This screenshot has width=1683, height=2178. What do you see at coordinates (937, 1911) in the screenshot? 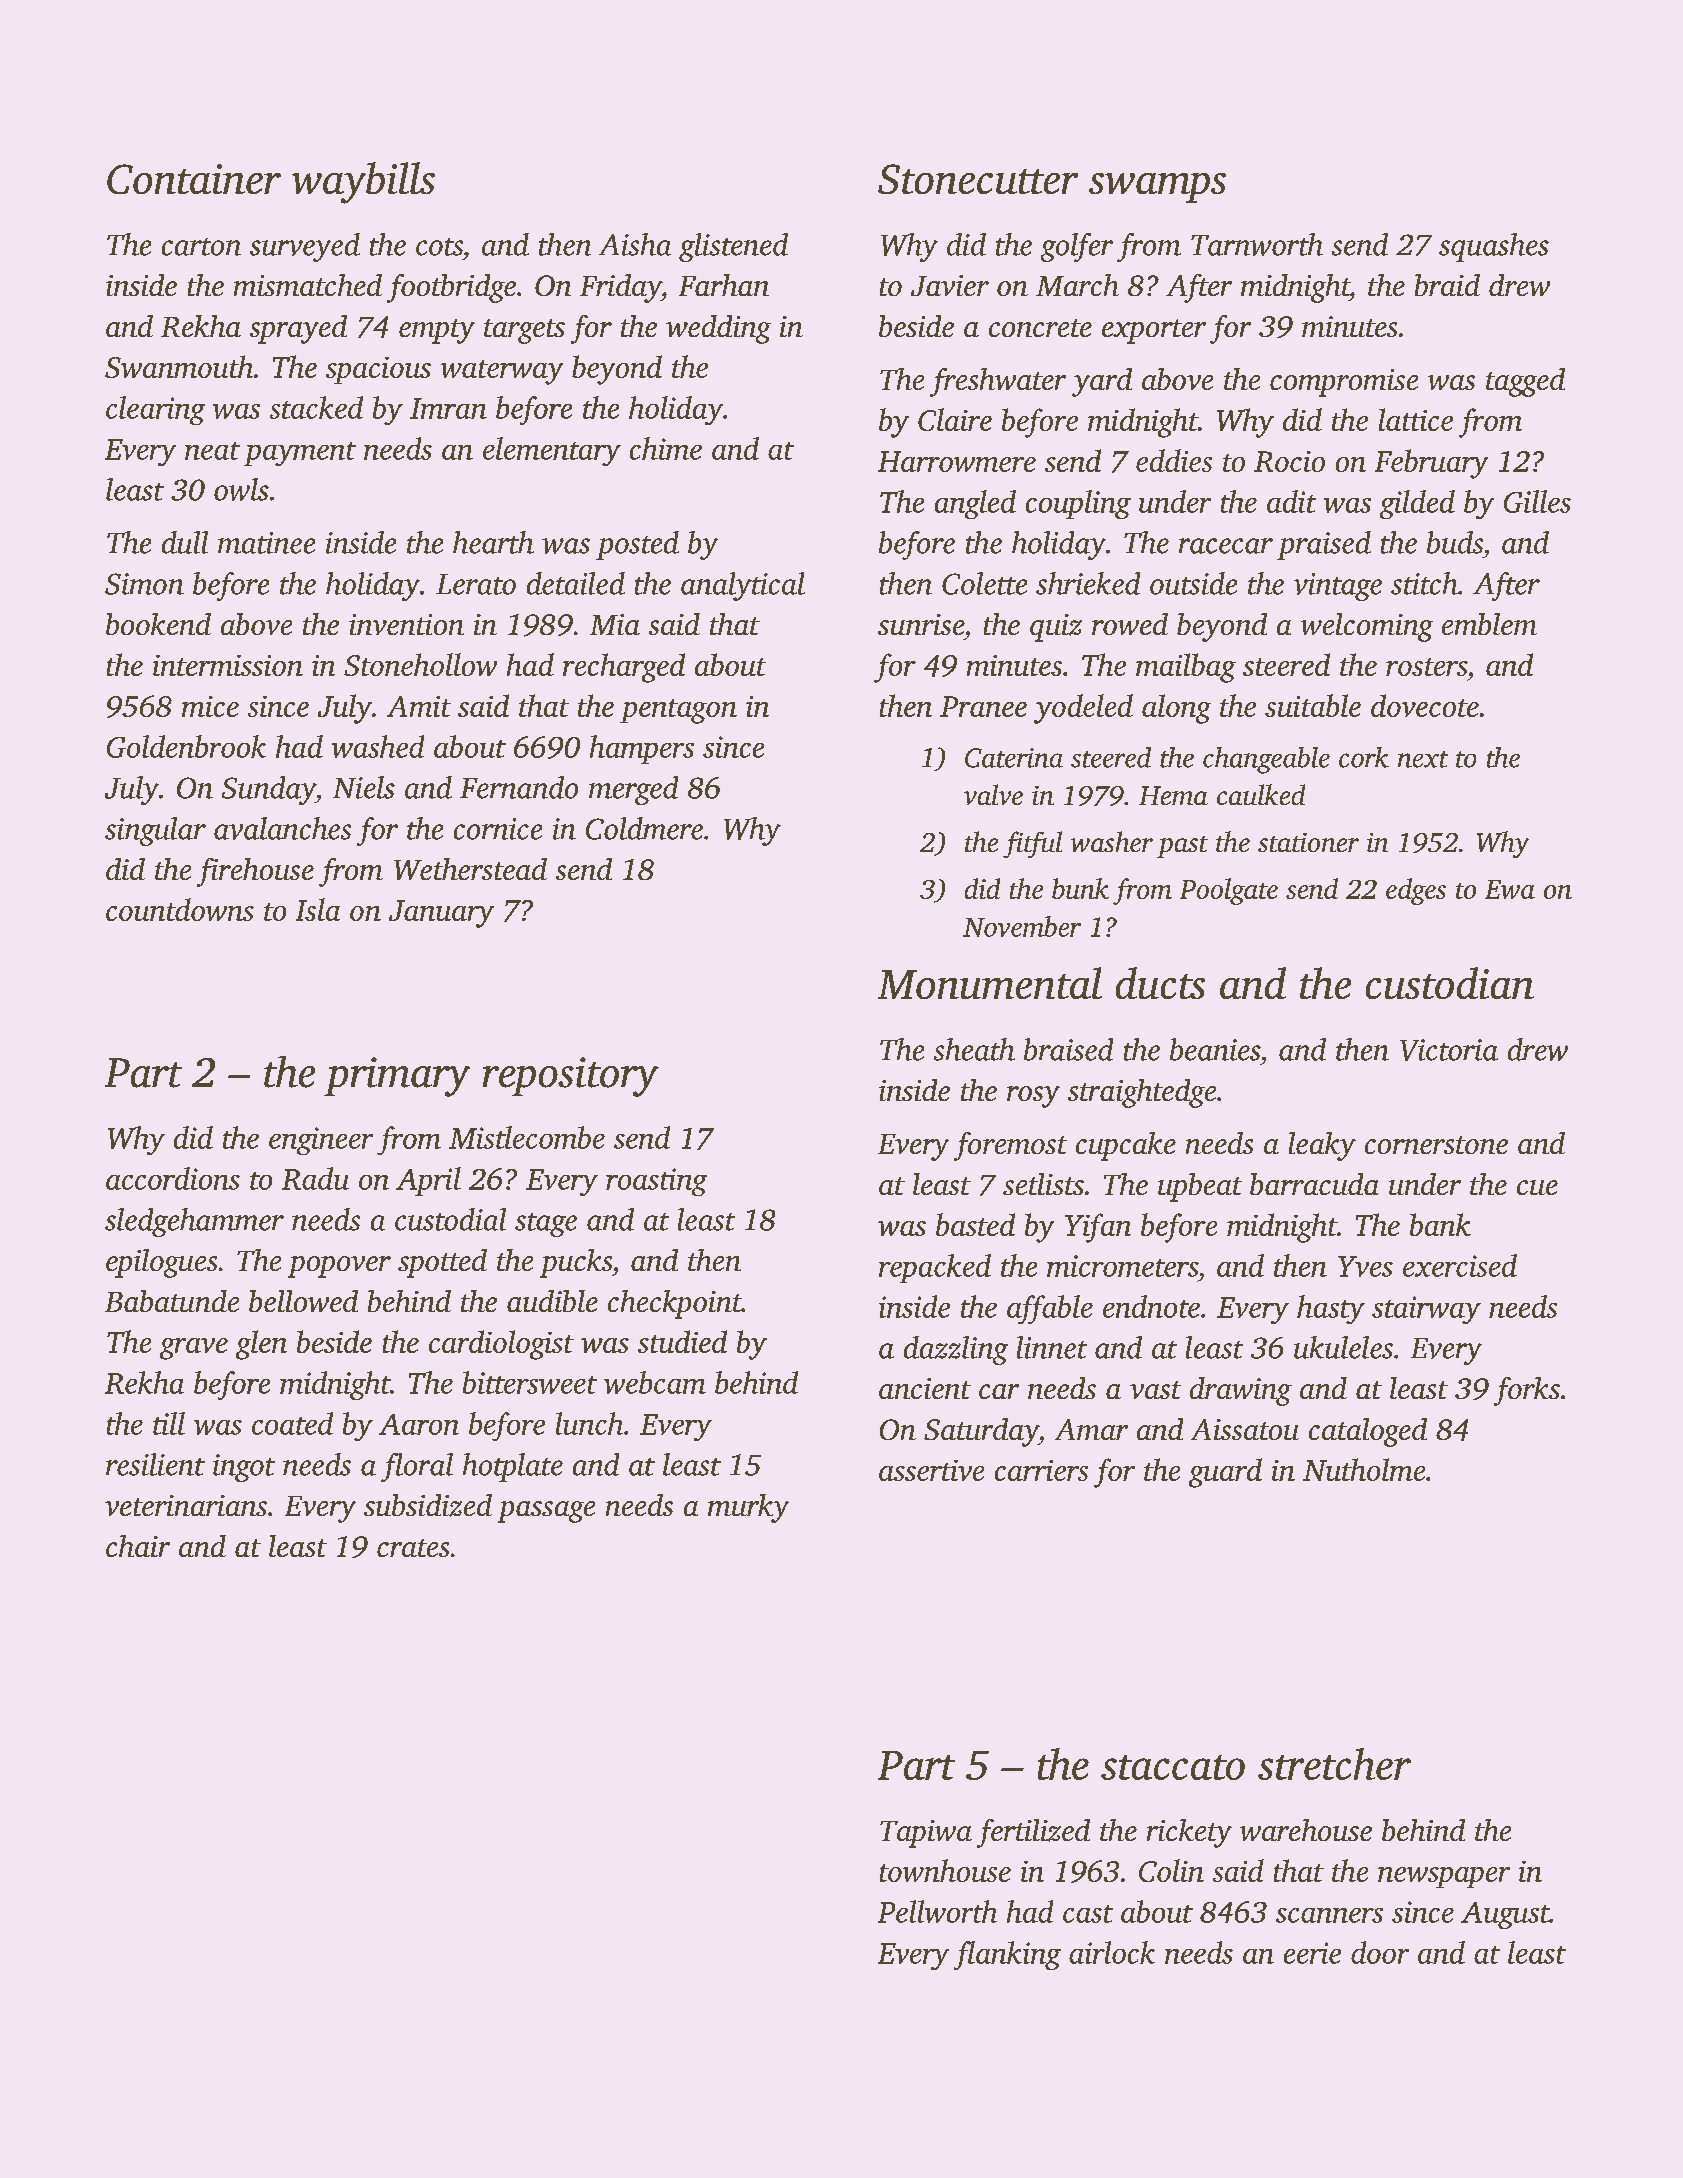
I see `Pellworth` at bounding box center [937, 1911].
